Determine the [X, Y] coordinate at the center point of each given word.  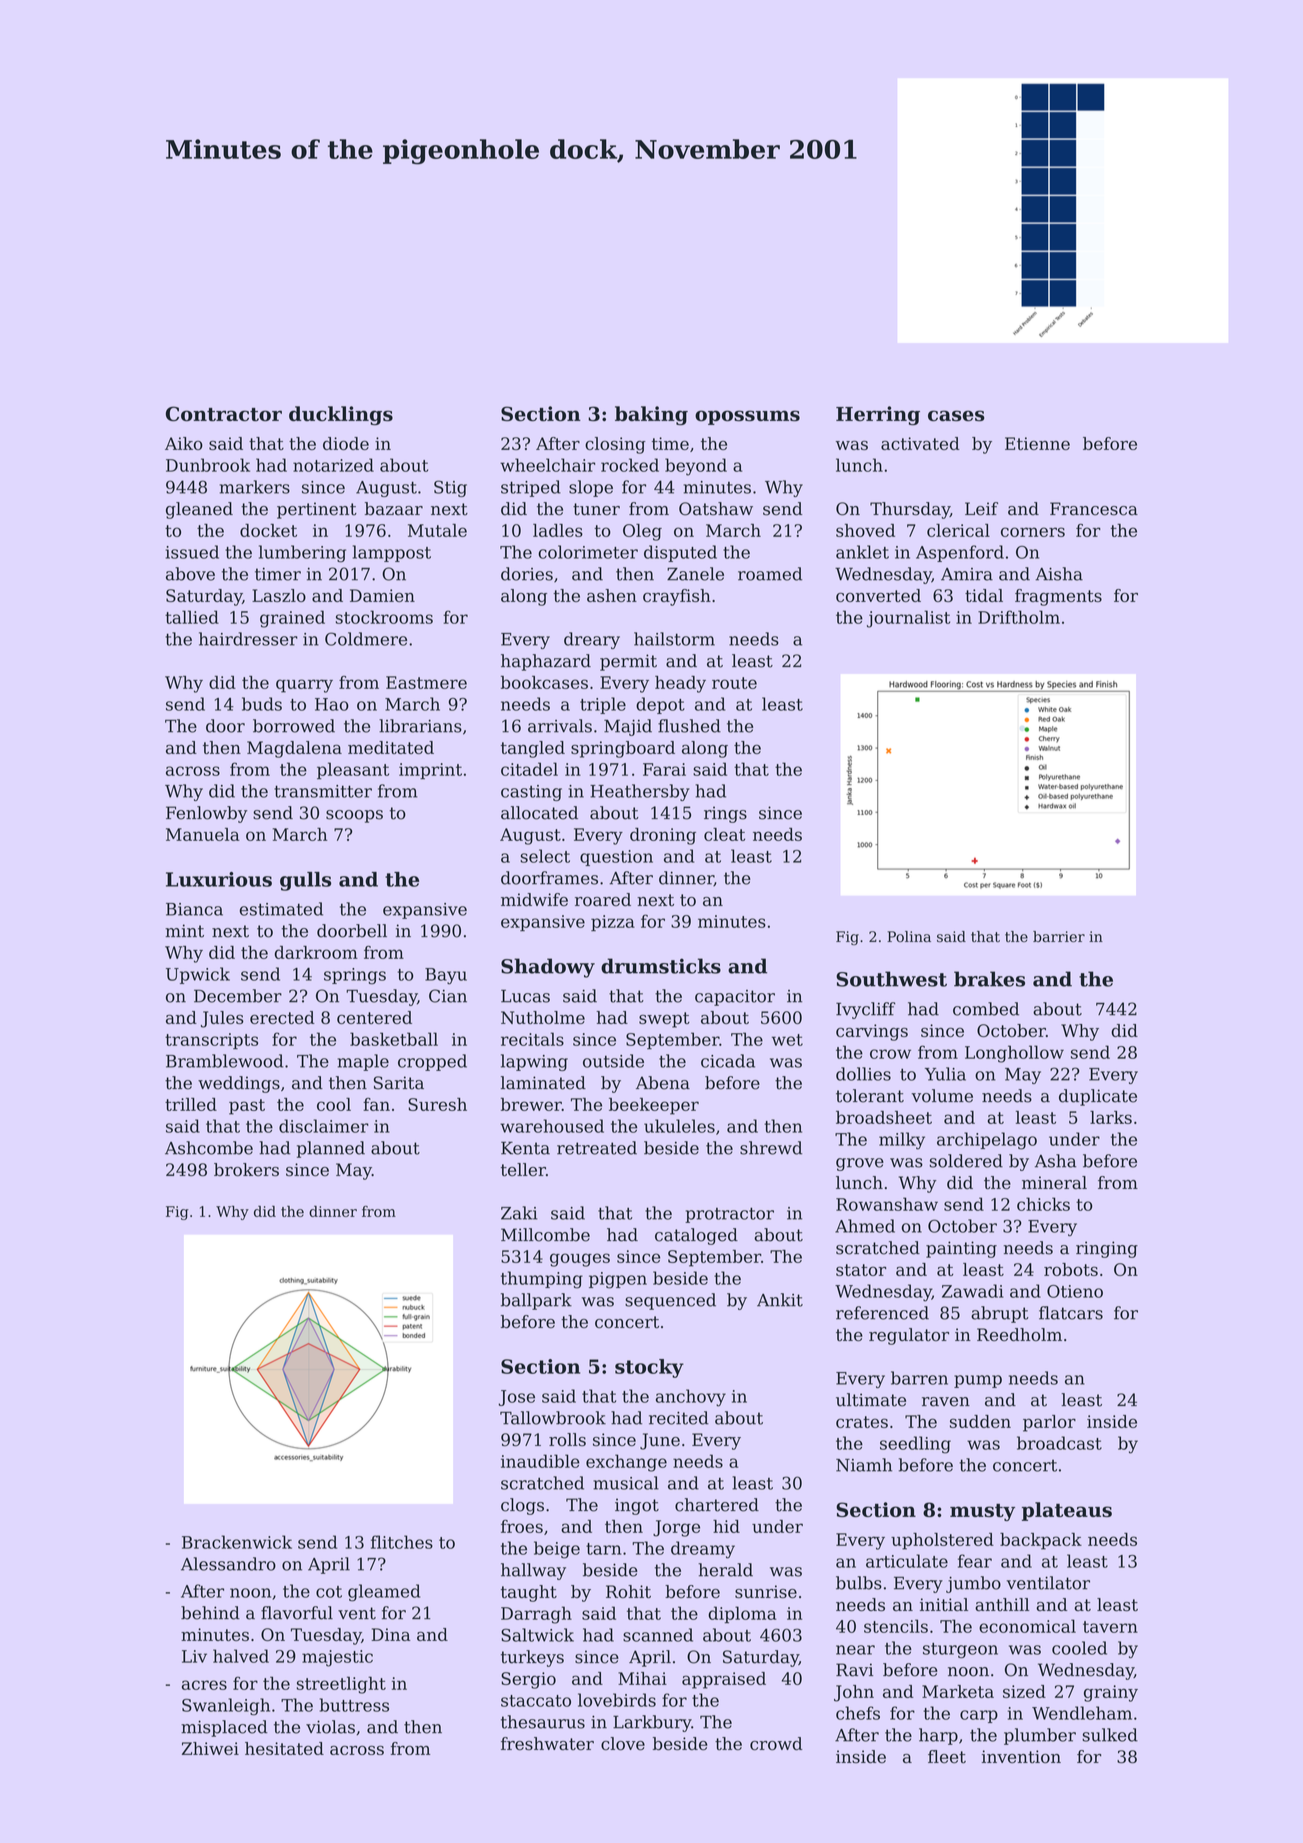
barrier [1059, 936]
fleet [947, 1757]
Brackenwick [237, 1542]
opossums [747, 417]
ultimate [871, 1400]
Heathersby [640, 792]
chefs [858, 1713]
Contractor [224, 414]
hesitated [284, 1748]
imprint [430, 771]
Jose [516, 1398]
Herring [878, 415]
